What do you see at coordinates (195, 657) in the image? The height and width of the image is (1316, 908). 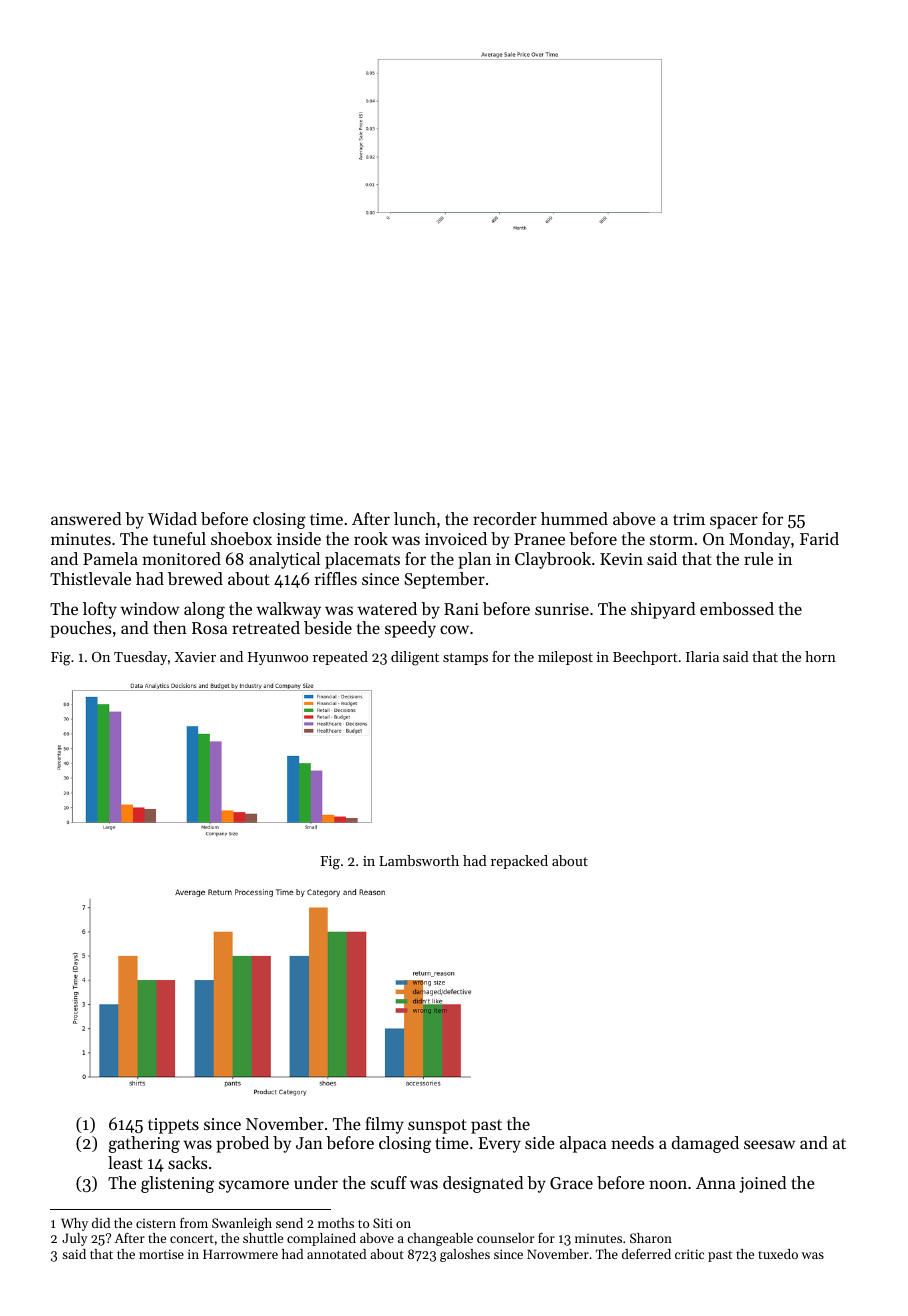 I see `Xavier` at bounding box center [195, 657].
